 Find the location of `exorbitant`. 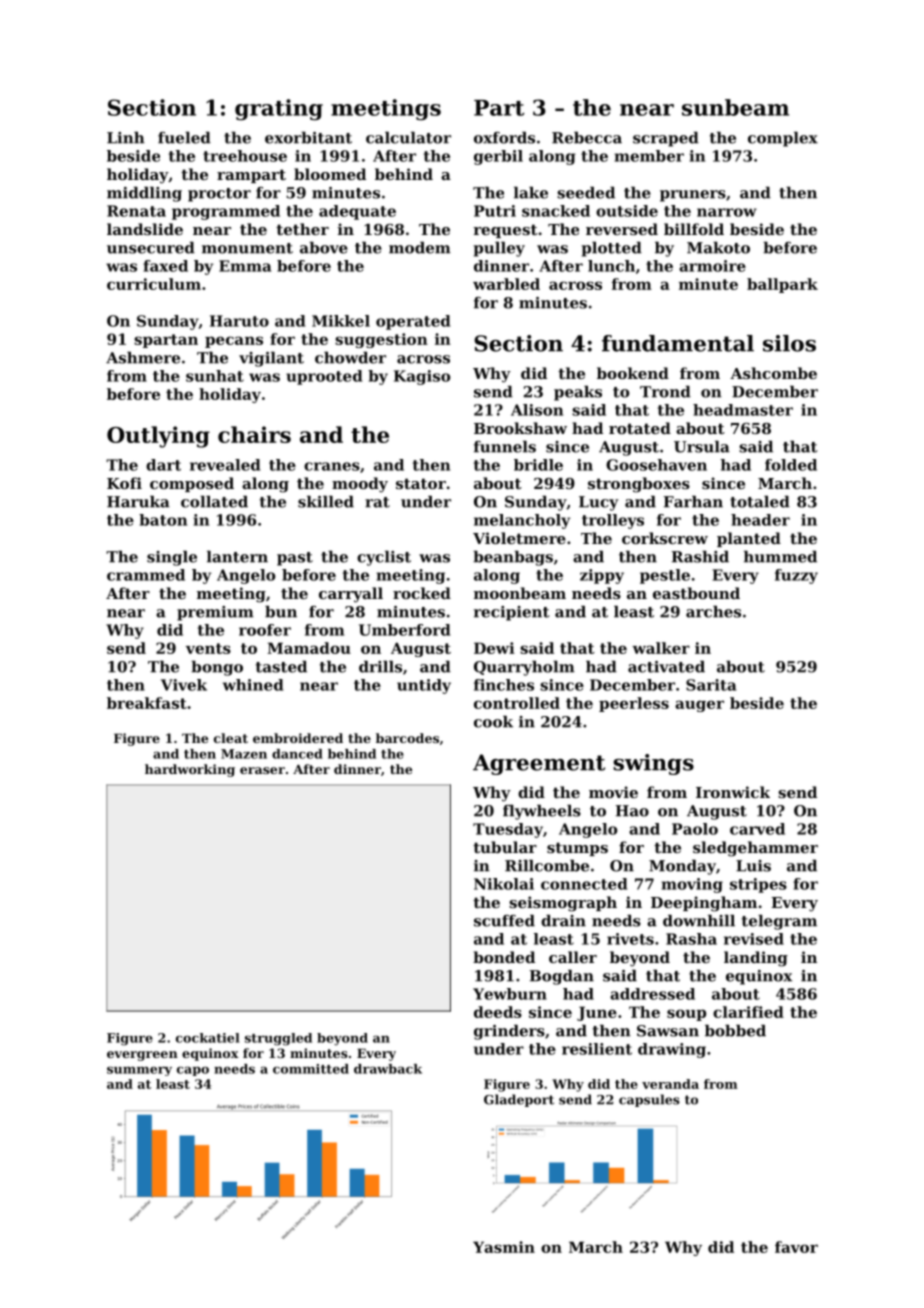

exorbitant is located at coordinates (308, 137).
